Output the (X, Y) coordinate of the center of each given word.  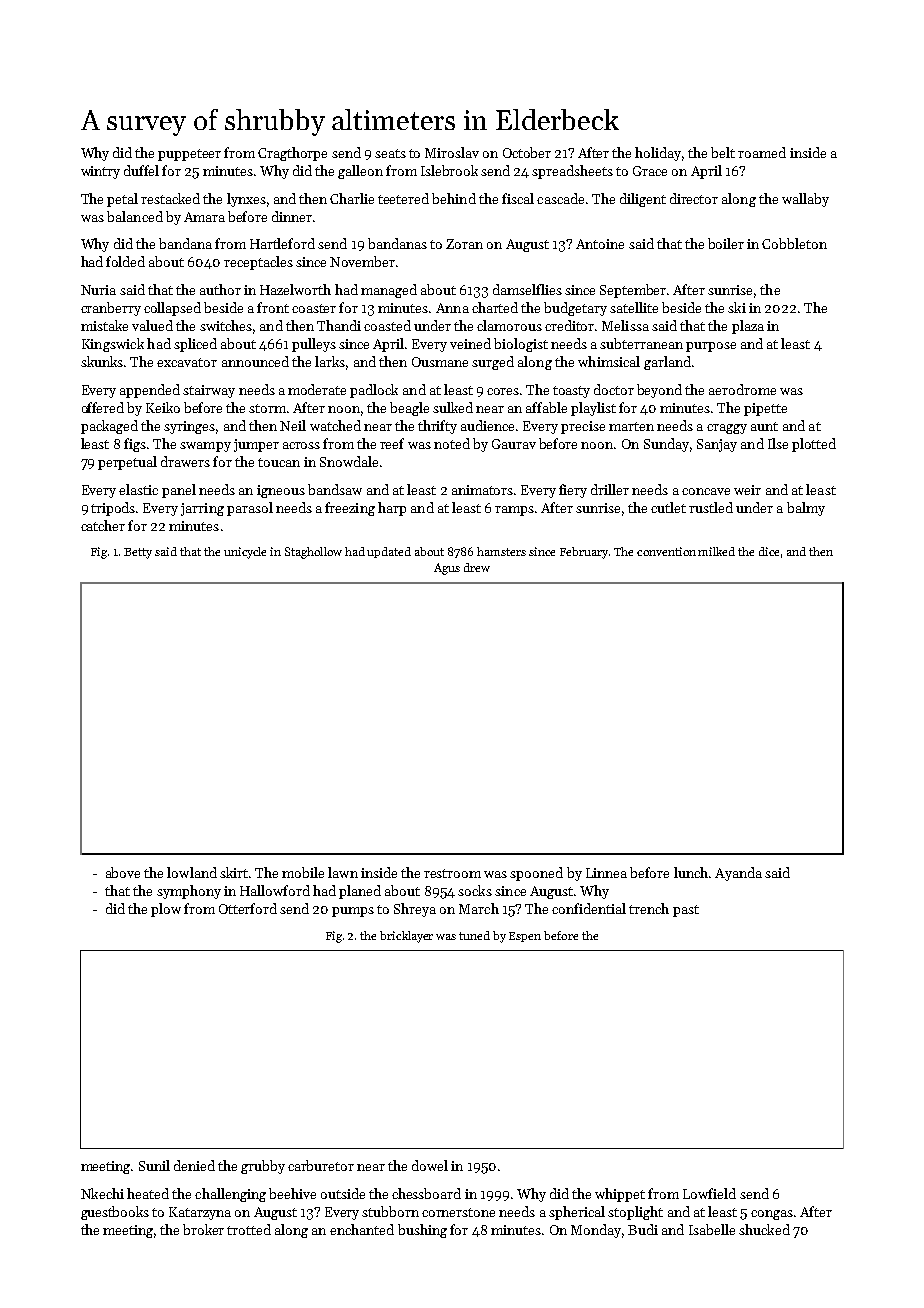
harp (392, 509)
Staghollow (313, 553)
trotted (249, 1229)
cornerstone (458, 1212)
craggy (727, 429)
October (527, 152)
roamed (762, 152)
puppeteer (189, 155)
